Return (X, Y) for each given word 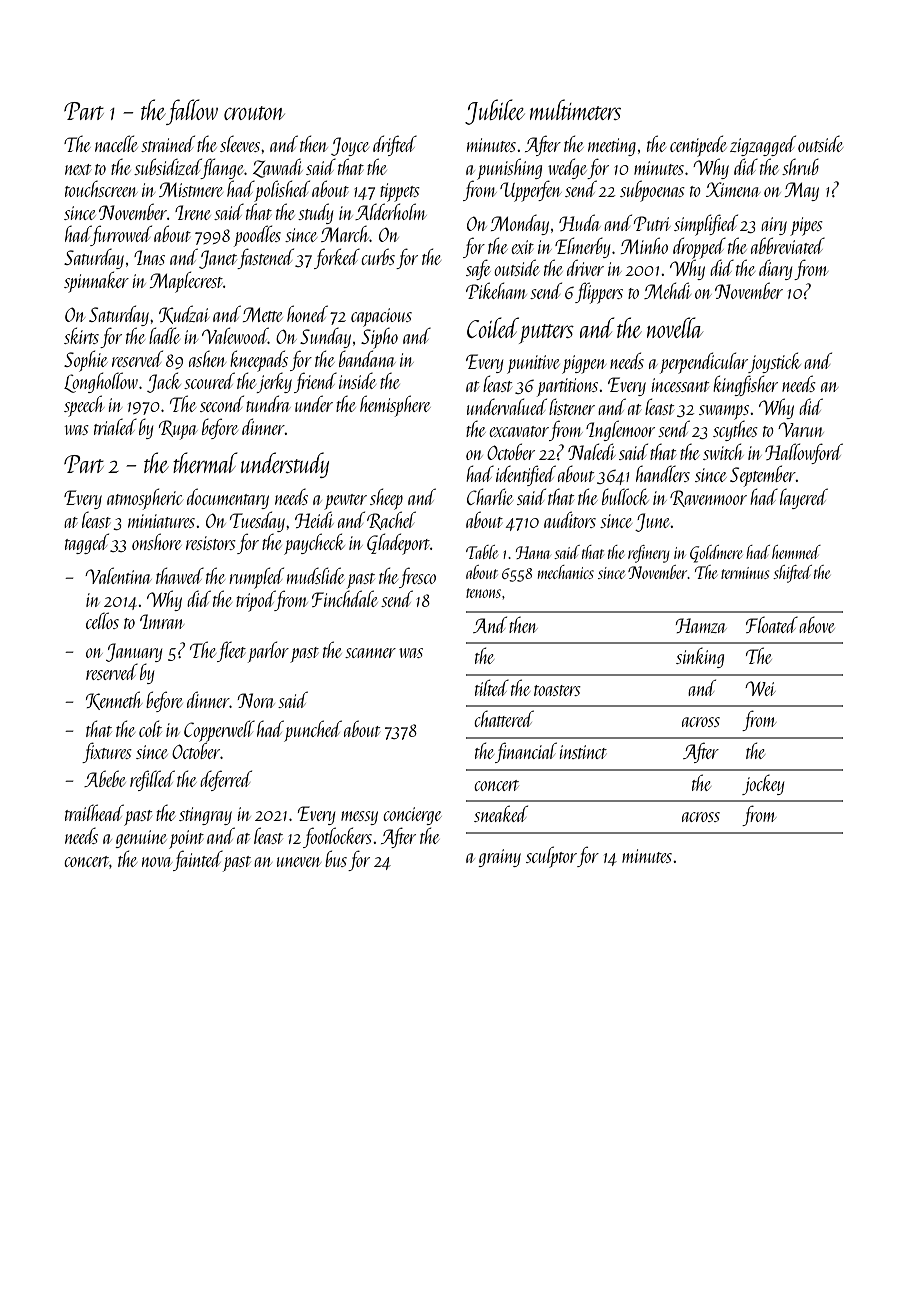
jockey (763, 784)
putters (546, 334)
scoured (209, 380)
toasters (557, 690)
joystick (774, 362)
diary (775, 269)
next (78, 169)
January (134, 652)
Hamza (701, 625)
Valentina (118, 575)
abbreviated (788, 245)
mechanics (566, 572)
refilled (152, 780)
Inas (149, 257)
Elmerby (582, 247)
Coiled (493, 327)
